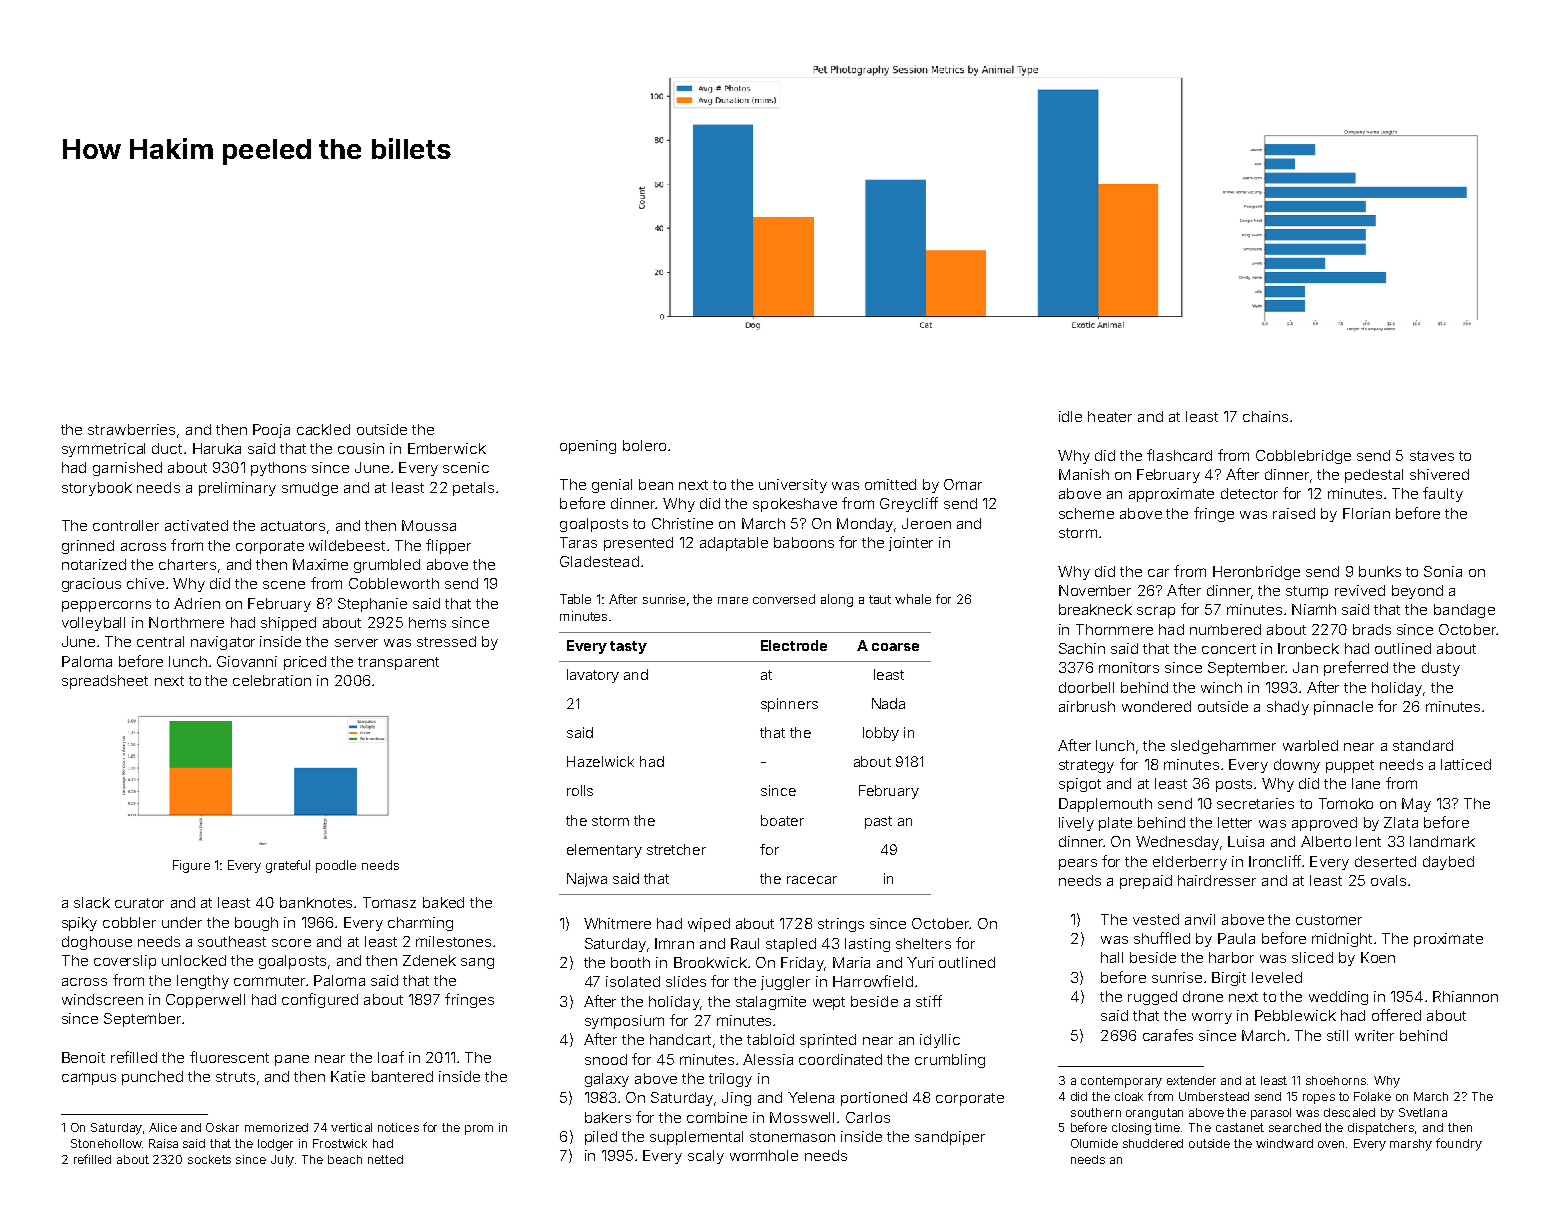  I want to click on slack, so click(92, 902).
